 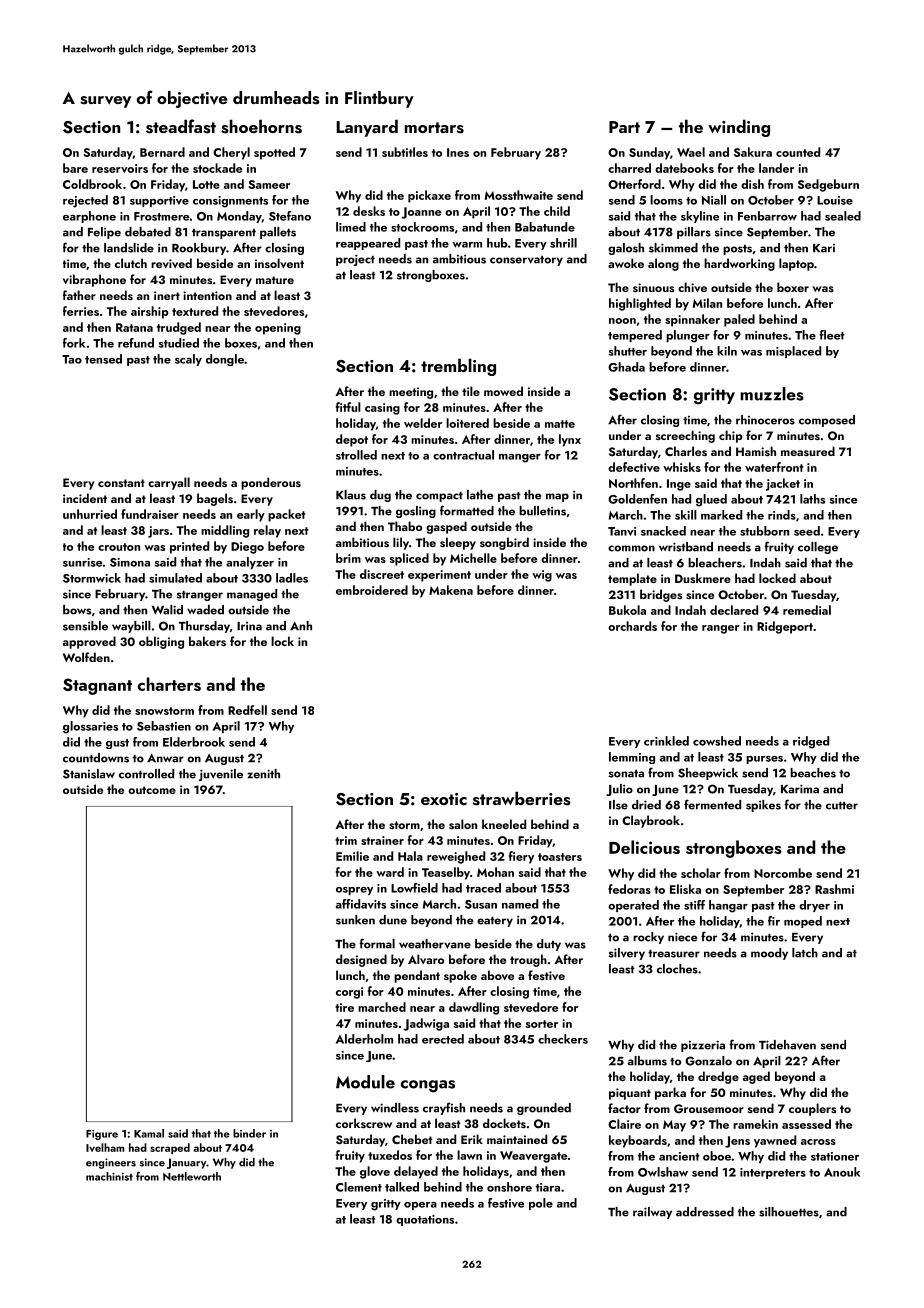 I want to click on counted, so click(x=798, y=152).
